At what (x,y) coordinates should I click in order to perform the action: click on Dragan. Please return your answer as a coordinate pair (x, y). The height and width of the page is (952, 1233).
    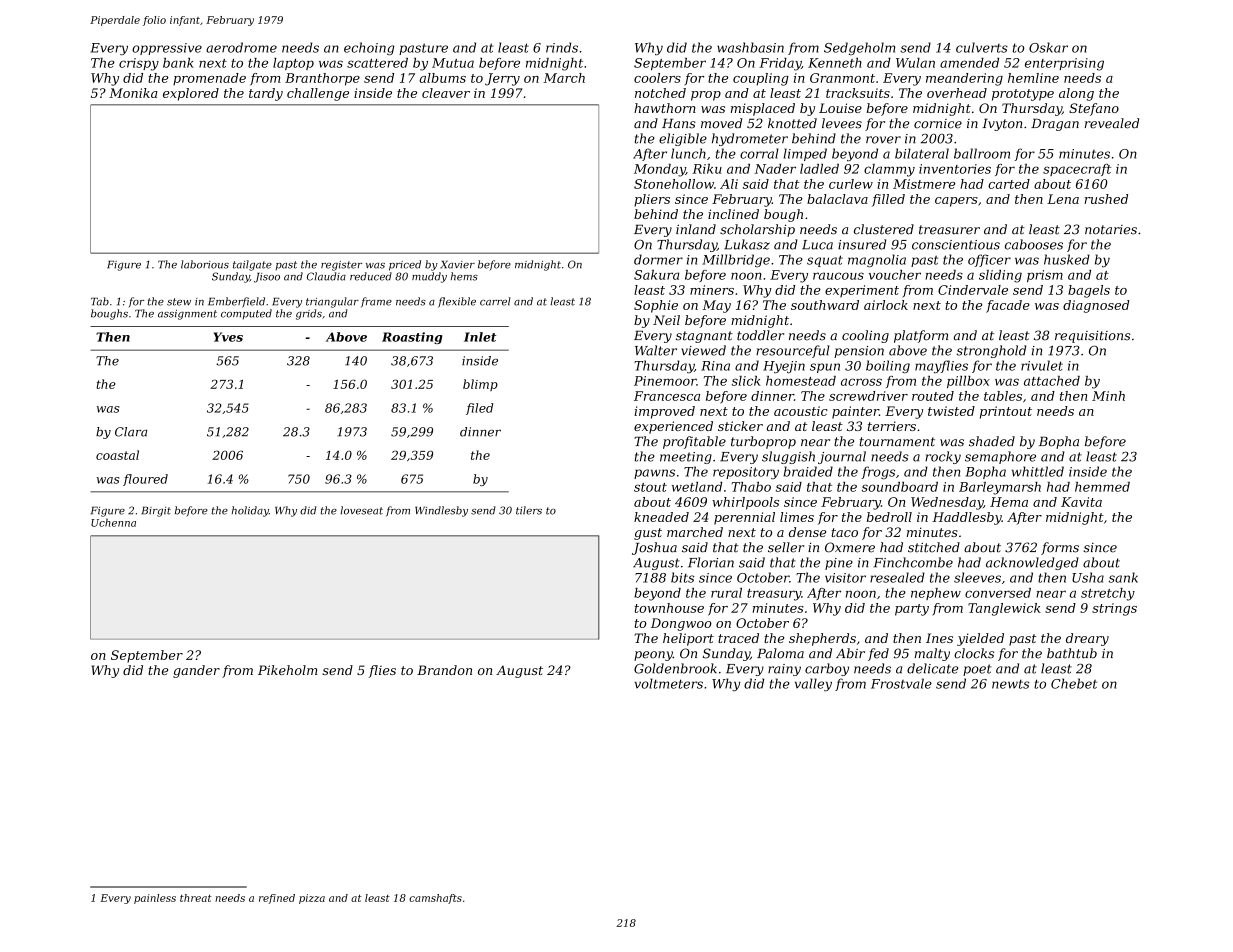
    Looking at the image, I should click on (1055, 124).
